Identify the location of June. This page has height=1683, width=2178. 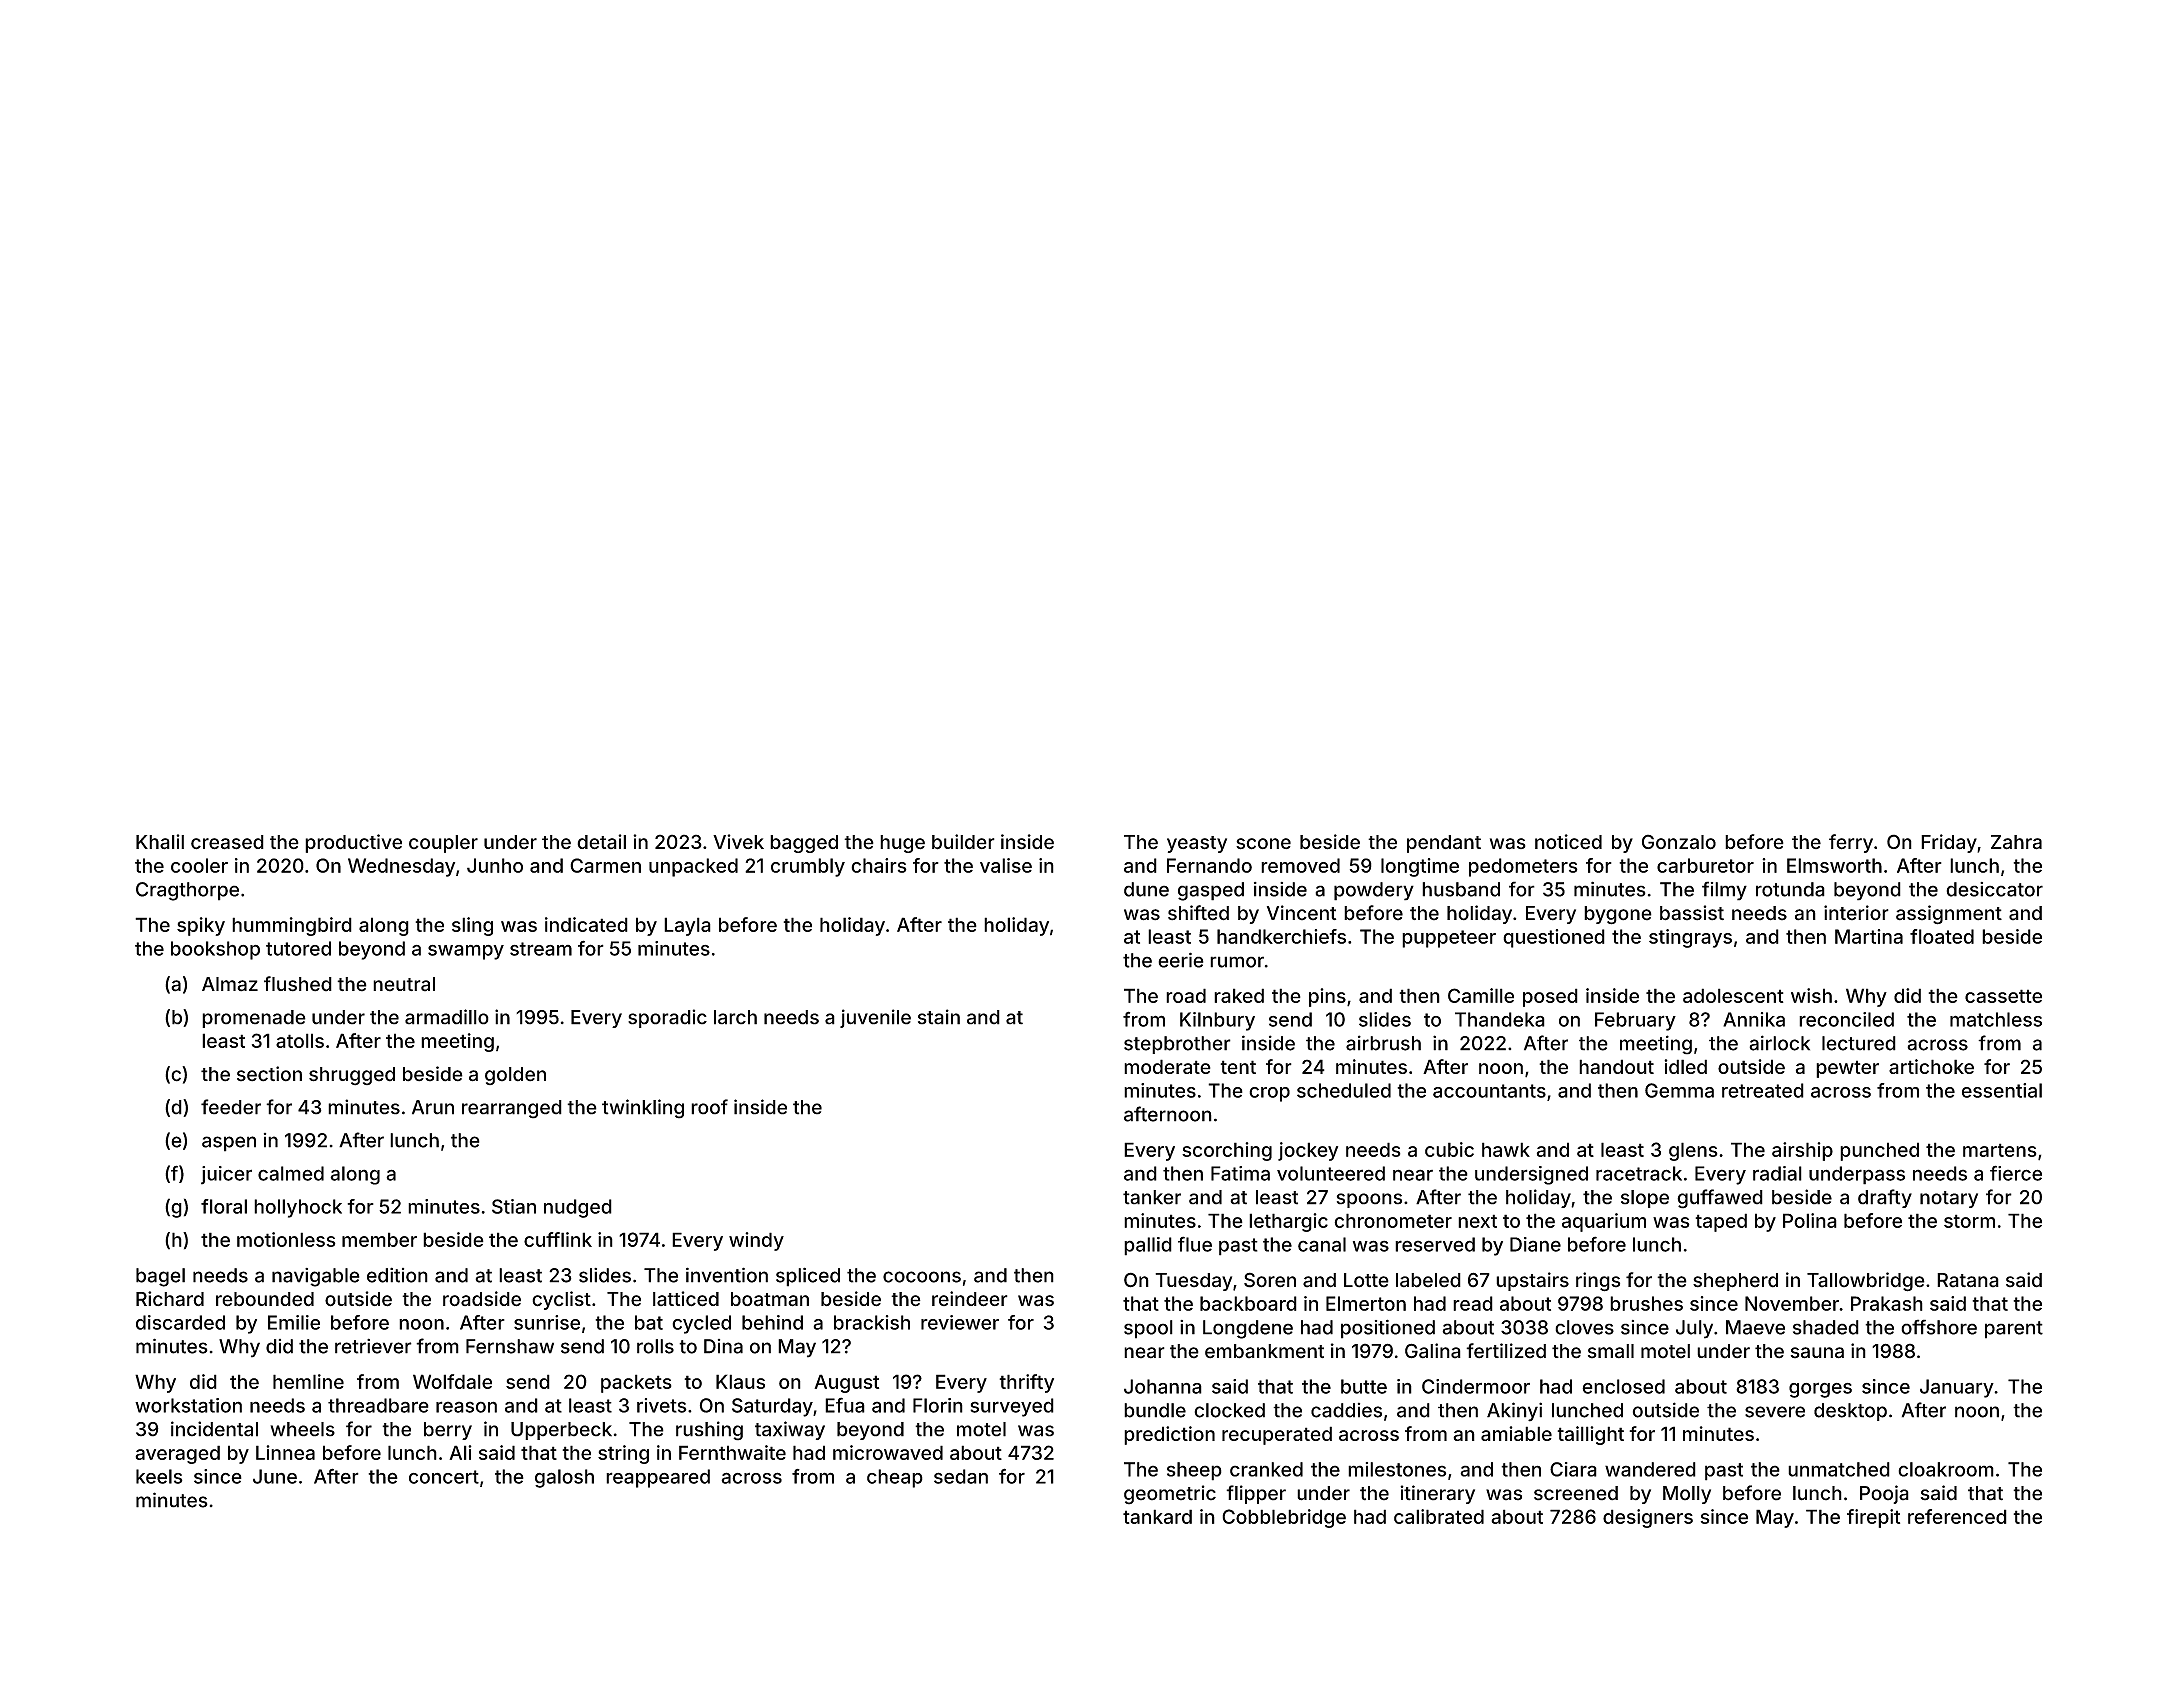
(275, 1476).
